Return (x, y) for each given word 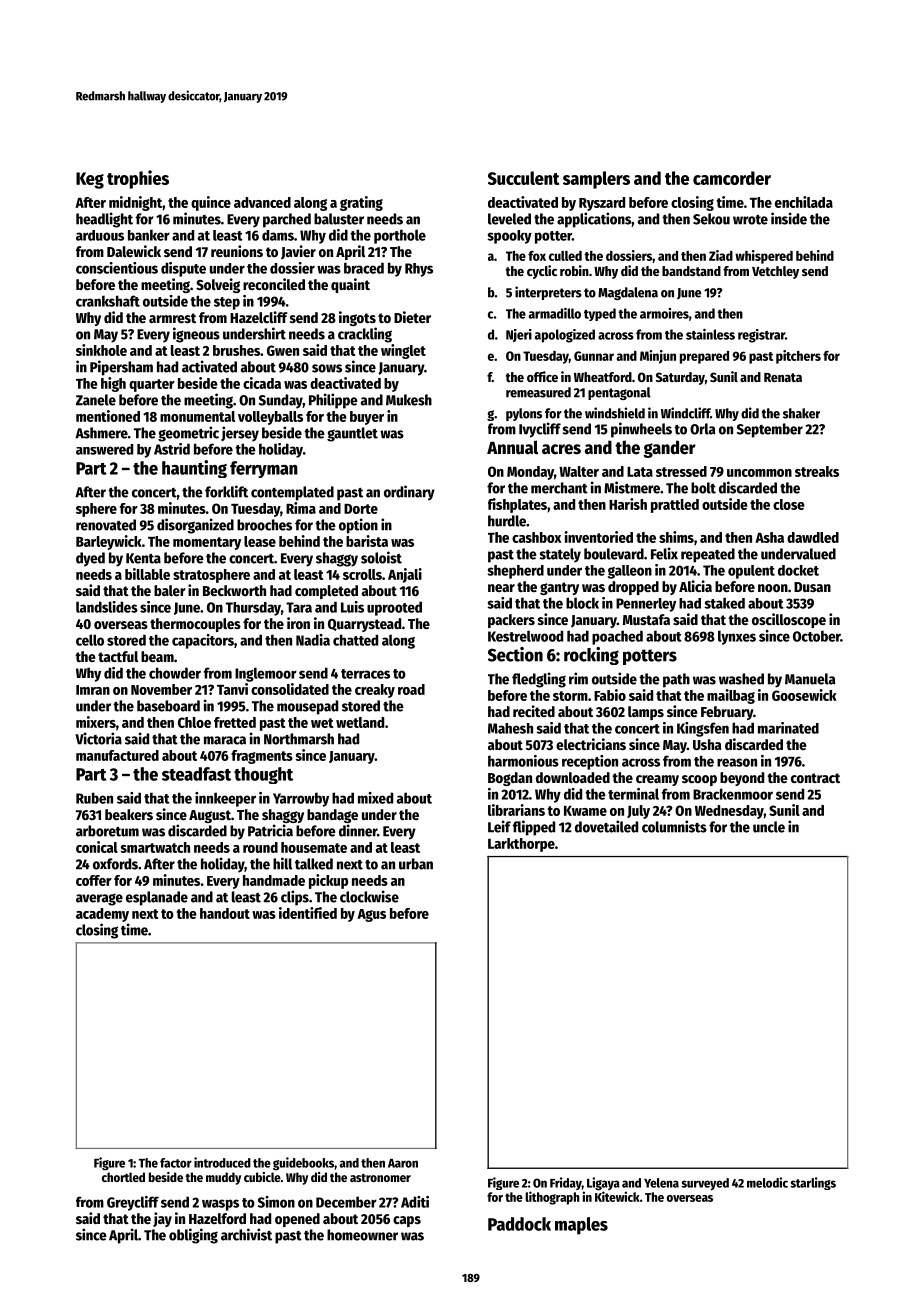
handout (225, 913)
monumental (197, 416)
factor (176, 1163)
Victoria (98, 738)
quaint (350, 285)
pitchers (798, 357)
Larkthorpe (521, 845)
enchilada (804, 202)
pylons (524, 414)
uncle (769, 827)
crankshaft (108, 301)
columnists (674, 826)
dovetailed (606, 826)
